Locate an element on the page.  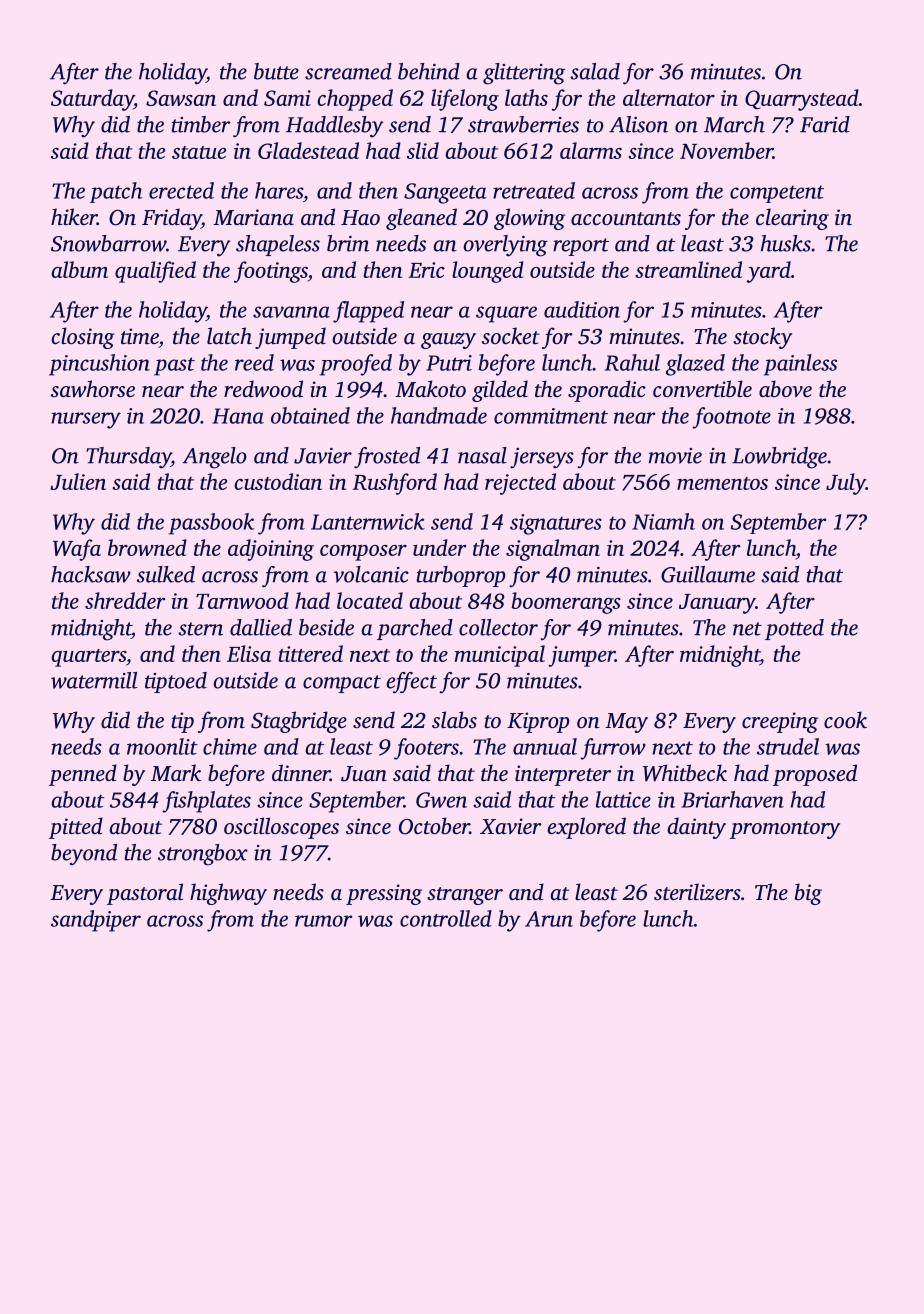
statue is located at coordinates (199, 152).
